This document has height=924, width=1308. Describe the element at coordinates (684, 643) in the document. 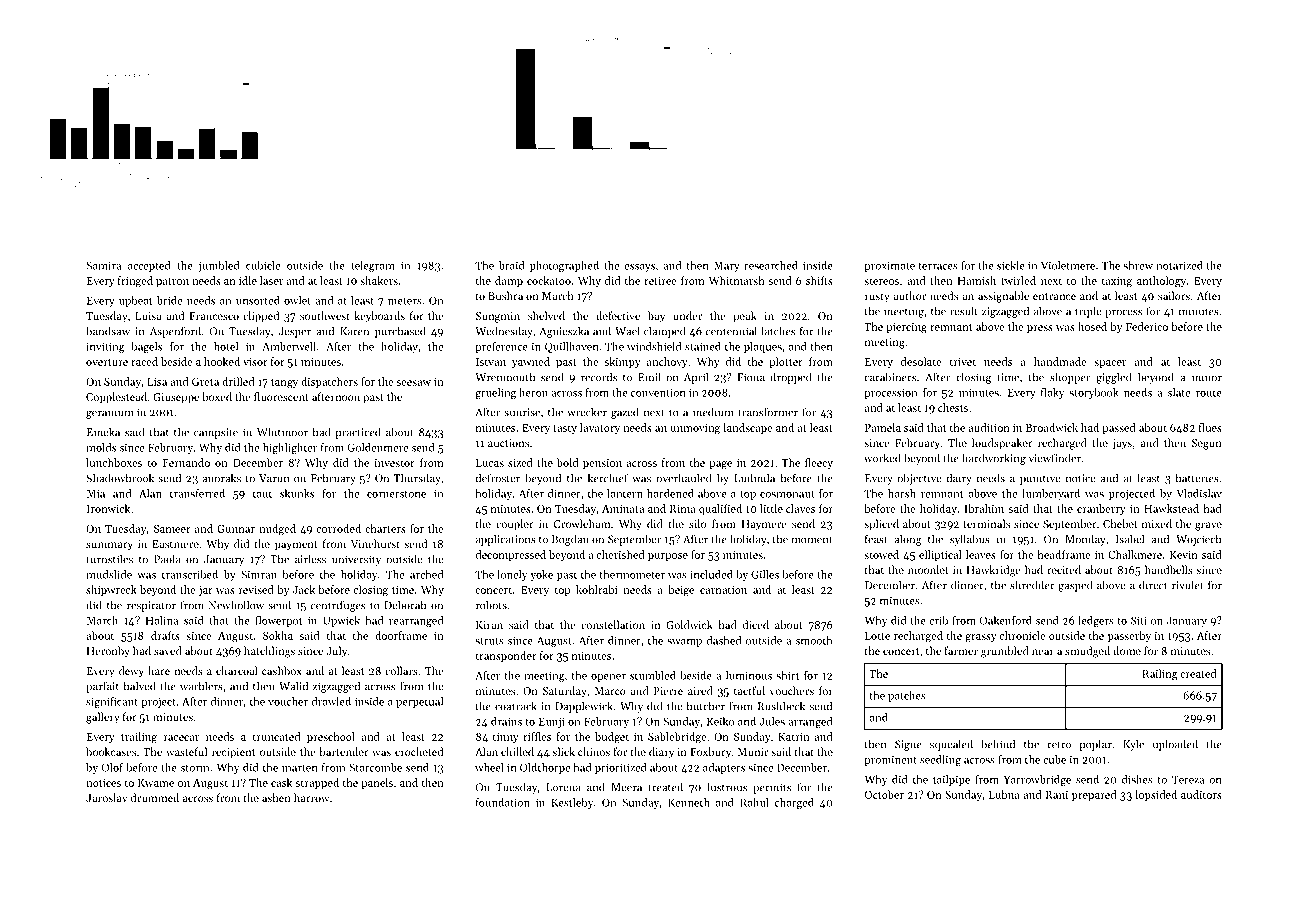

I see `swamp` at that location.
